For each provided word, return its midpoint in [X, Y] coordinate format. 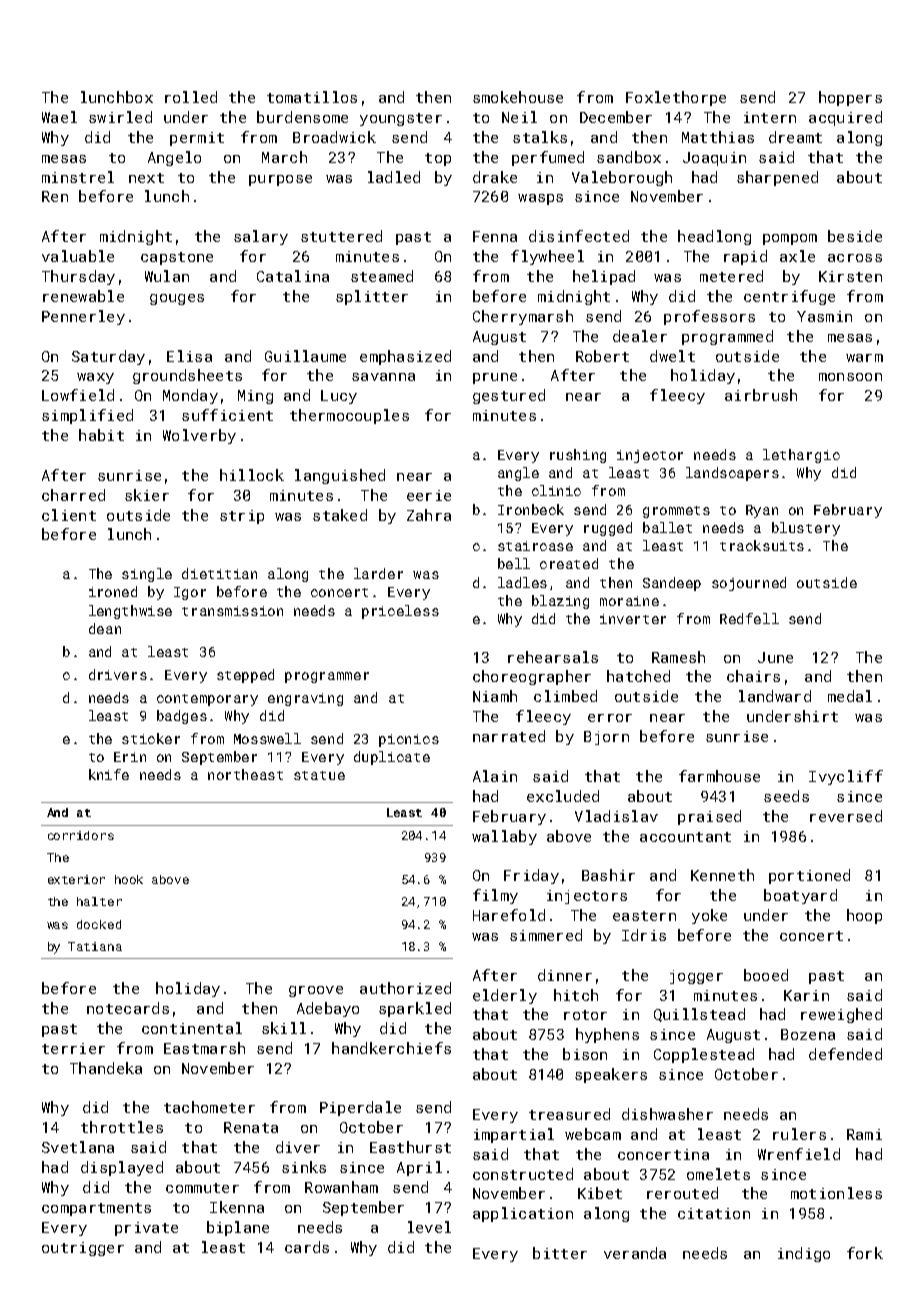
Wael [59, 117]
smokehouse [518, 97]
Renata [251, 1127]
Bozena [808, 1034]
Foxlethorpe [676, 98]
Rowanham [341, 1187]
